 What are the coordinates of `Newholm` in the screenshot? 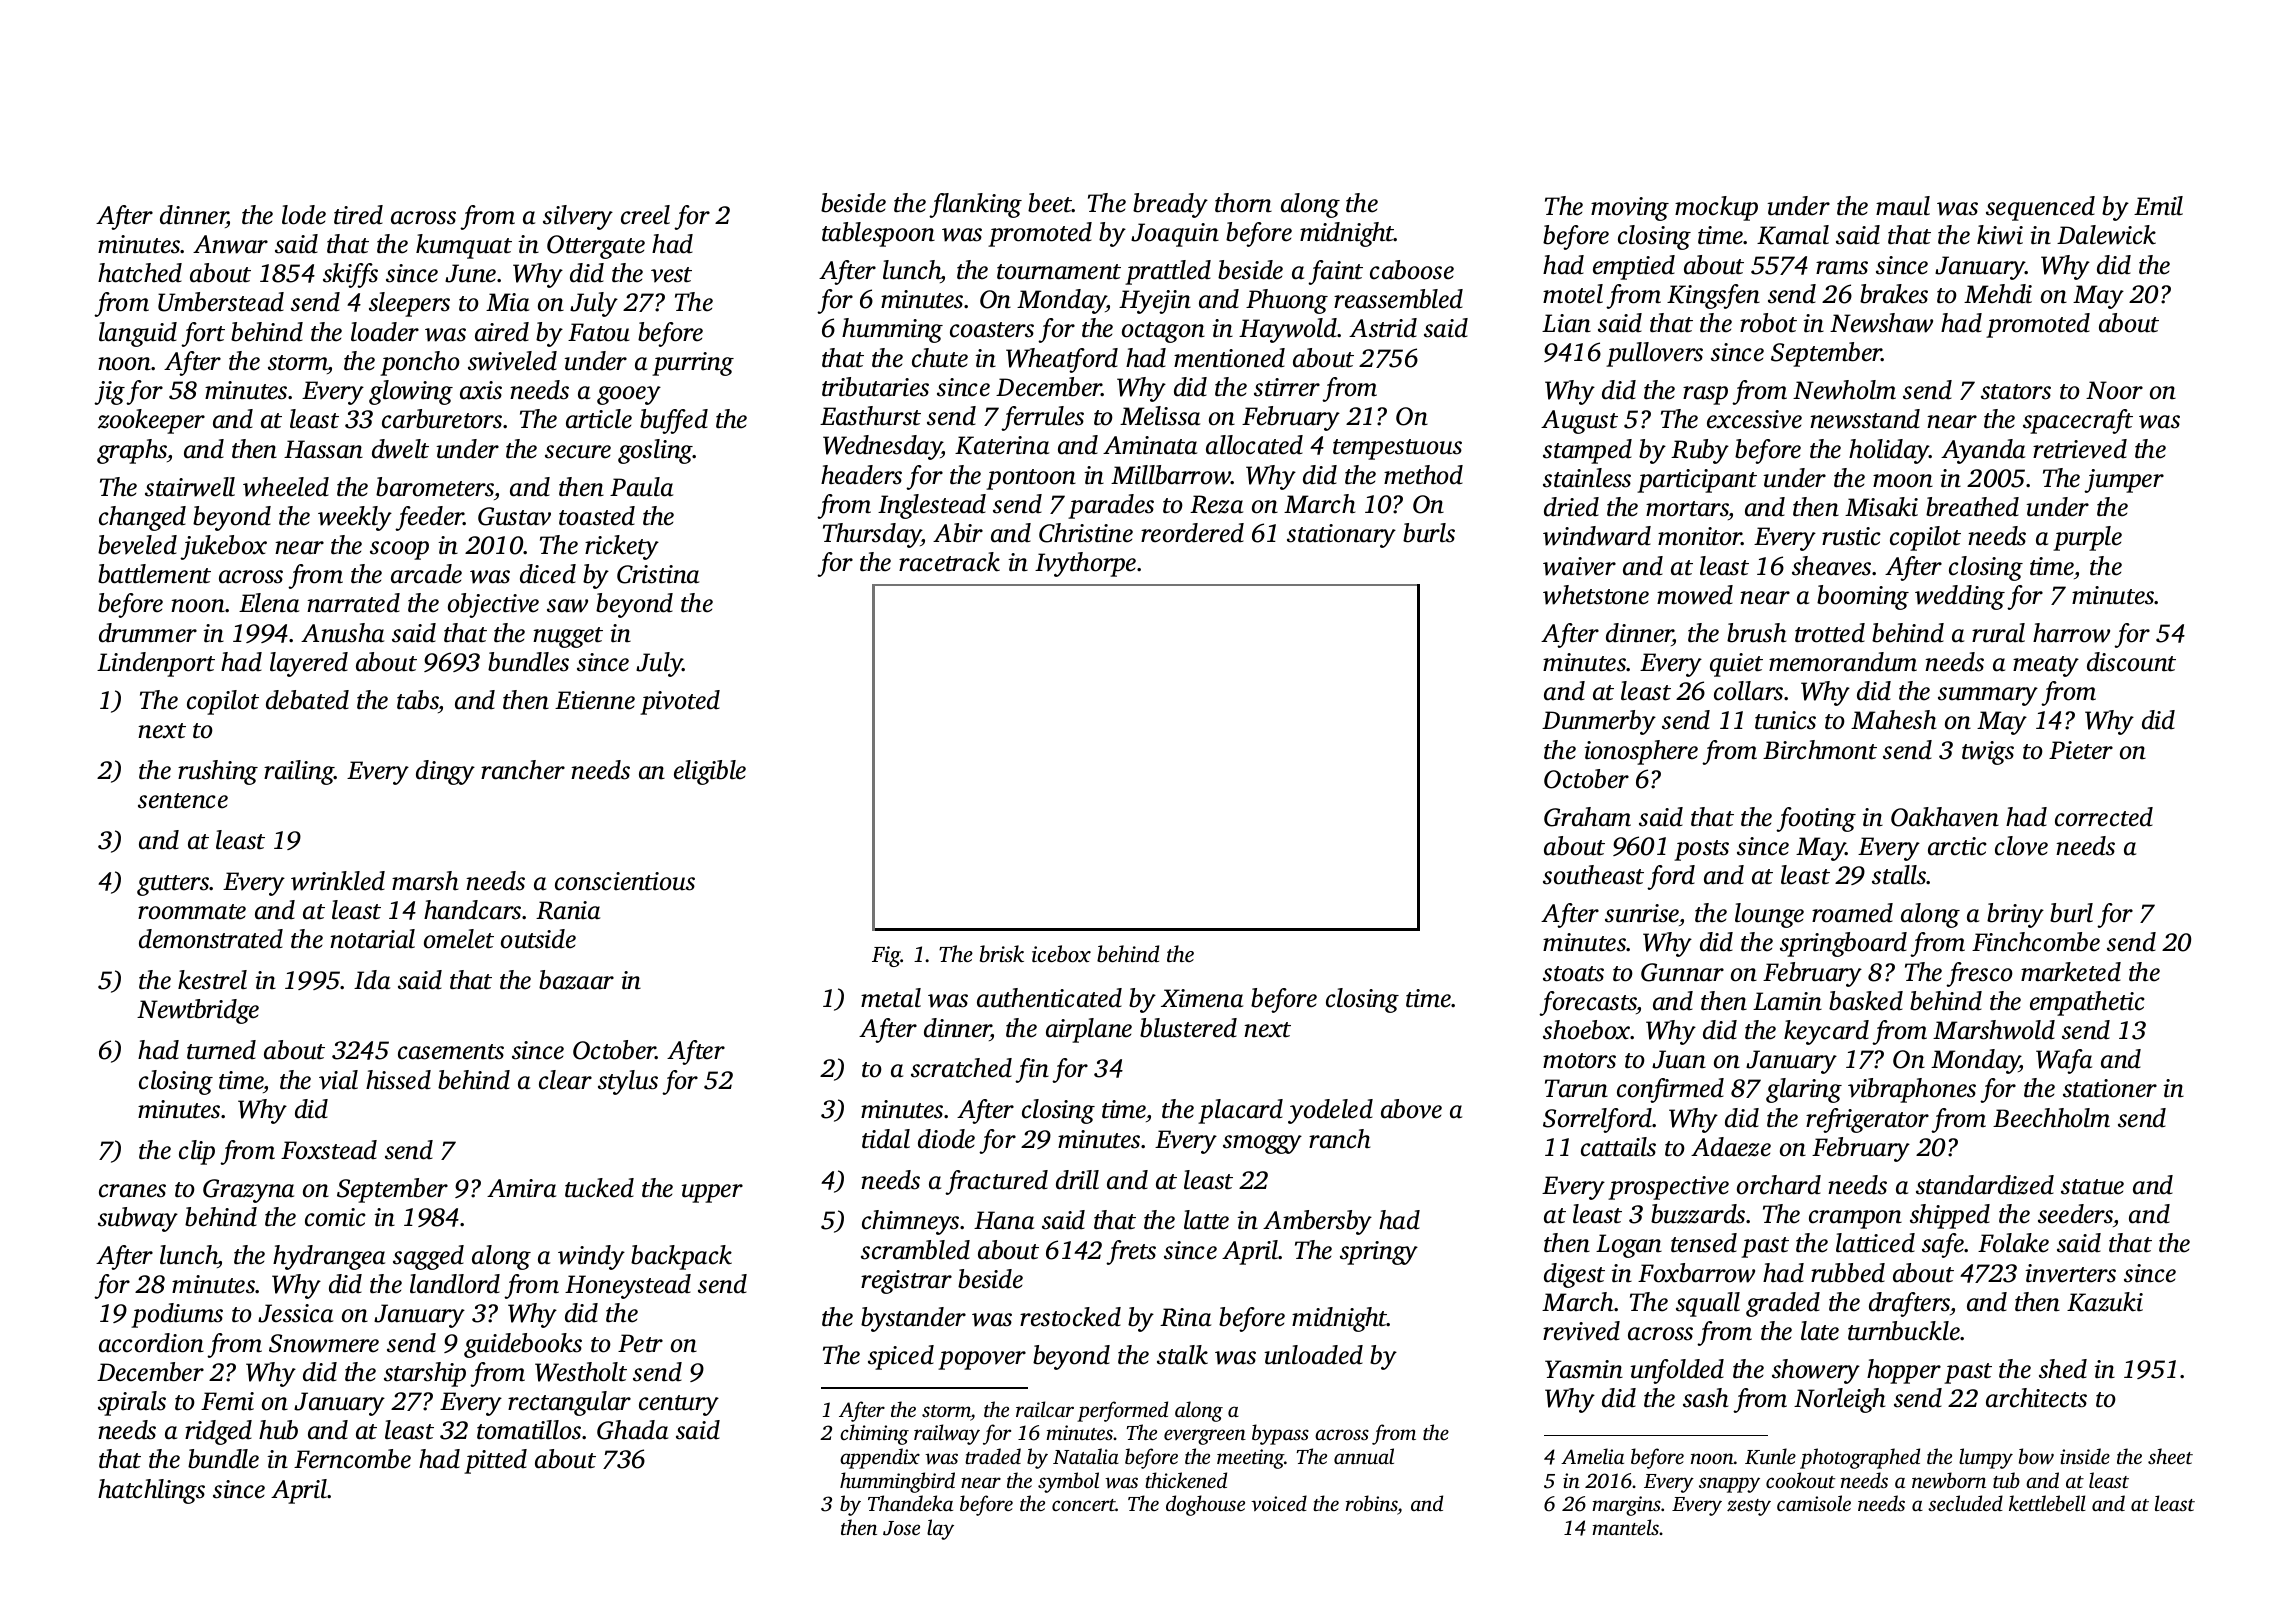 It's located at (1844, 390).
